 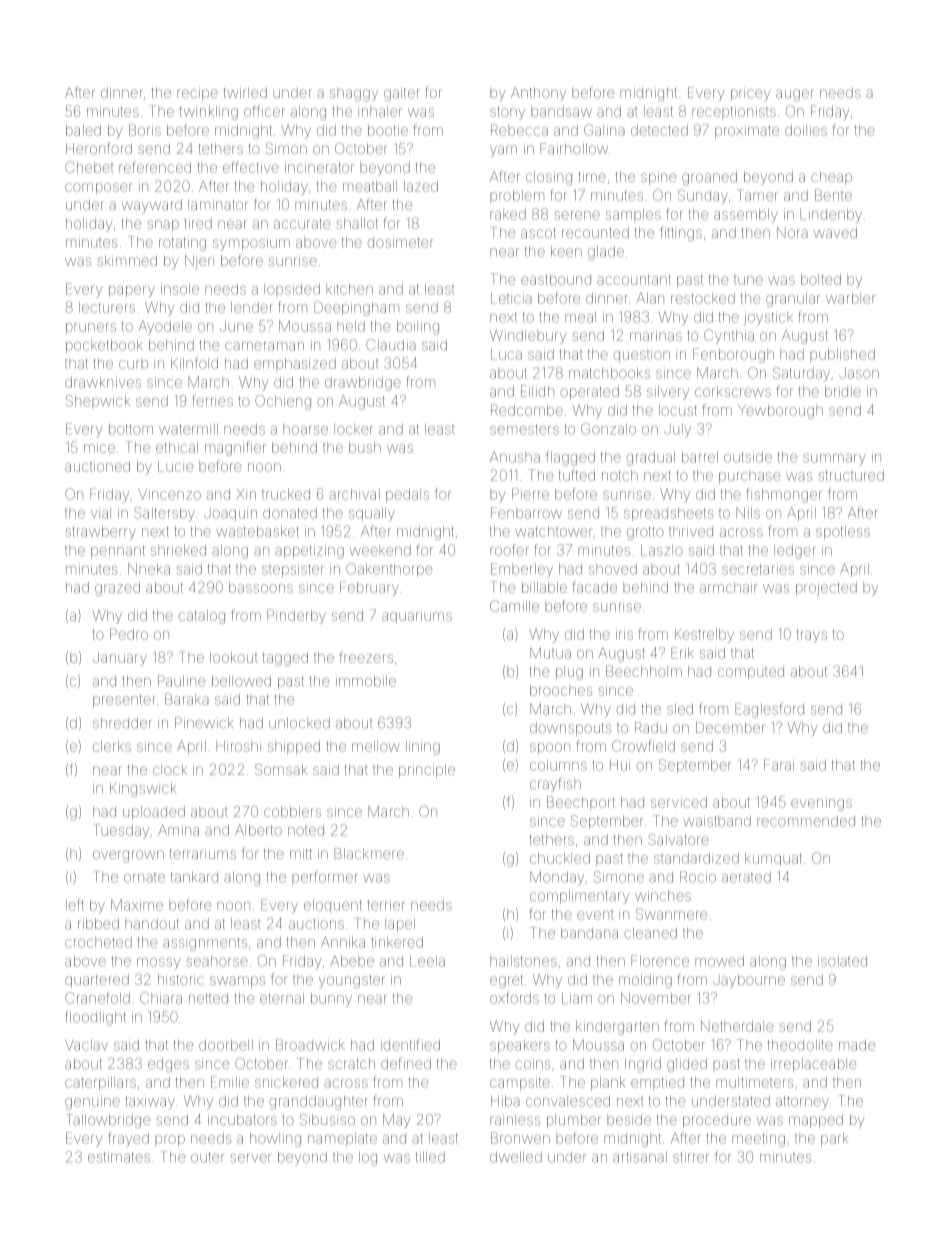 I want to click on eastbound, so click(x=556, y=279).
